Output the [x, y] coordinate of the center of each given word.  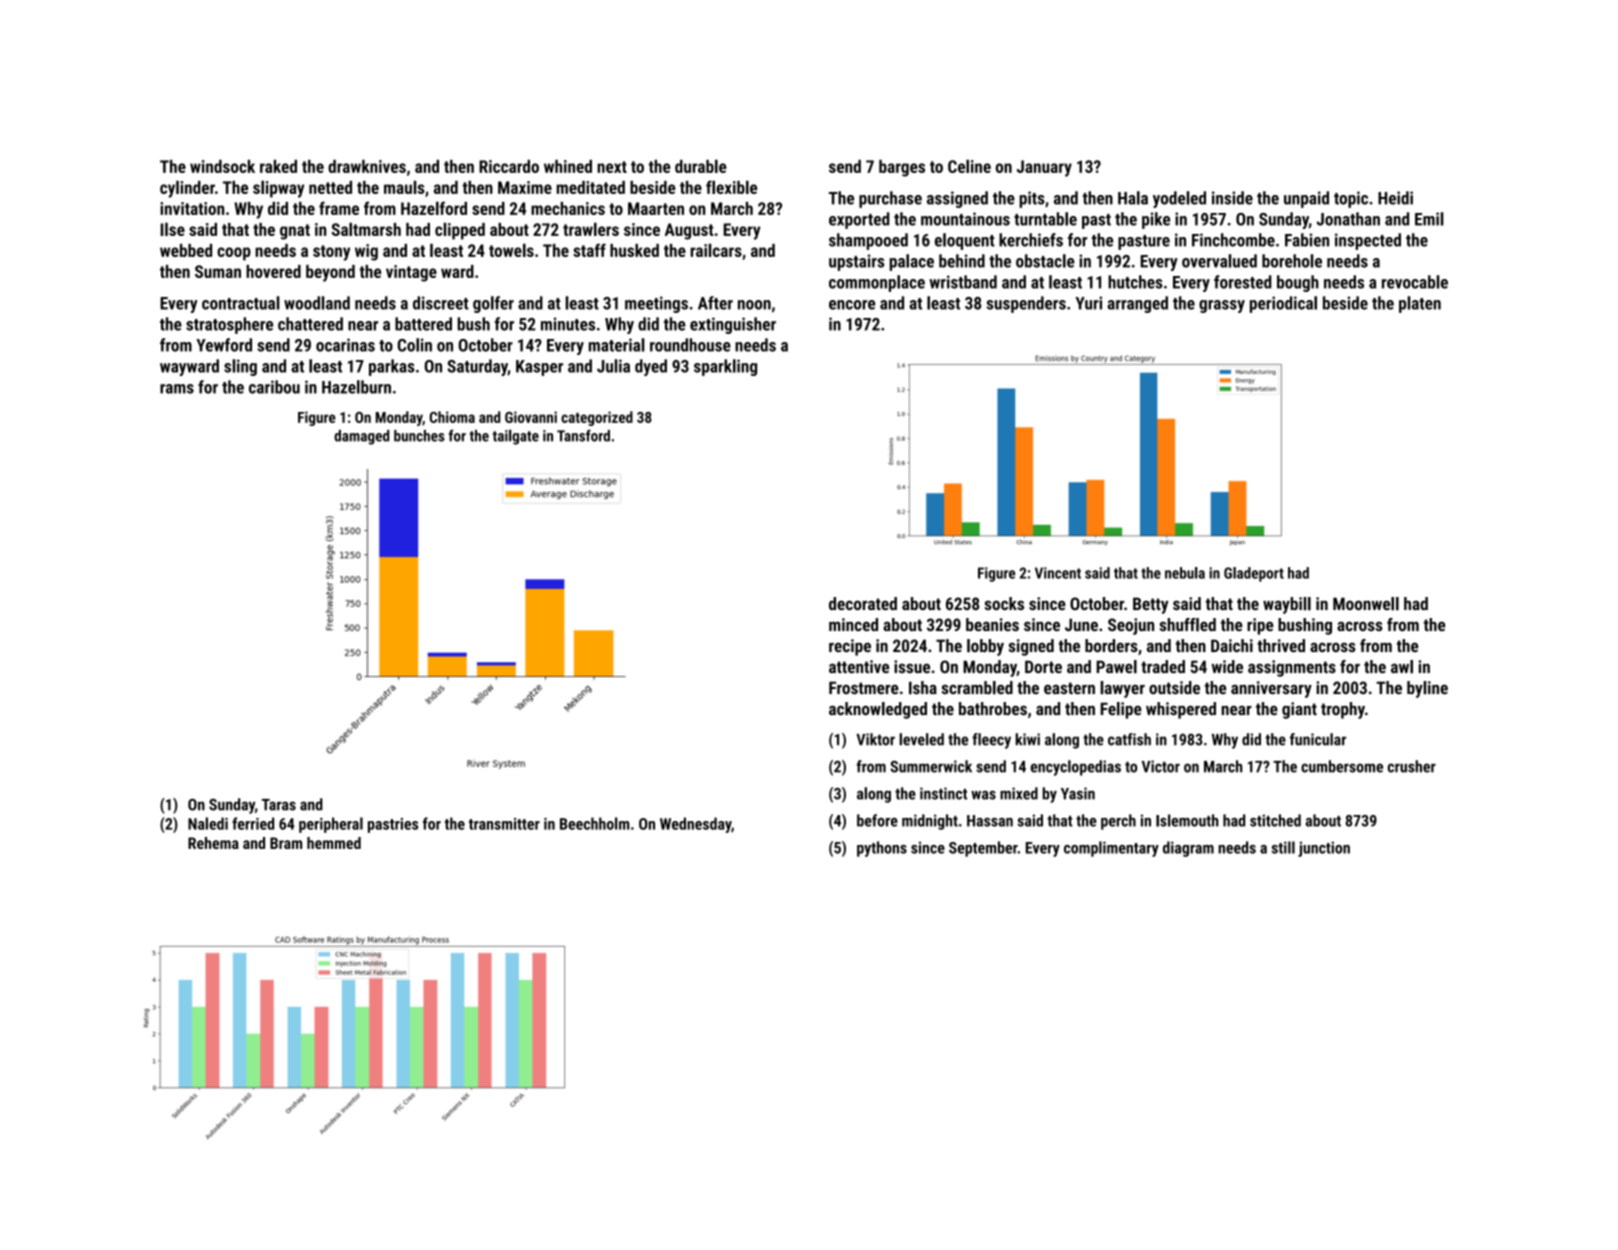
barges [902, 168]
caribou [274, 387]
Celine [969, 166]
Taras [279, 805]
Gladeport [1254, 574]
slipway [278, 189]
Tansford [583, 435]
